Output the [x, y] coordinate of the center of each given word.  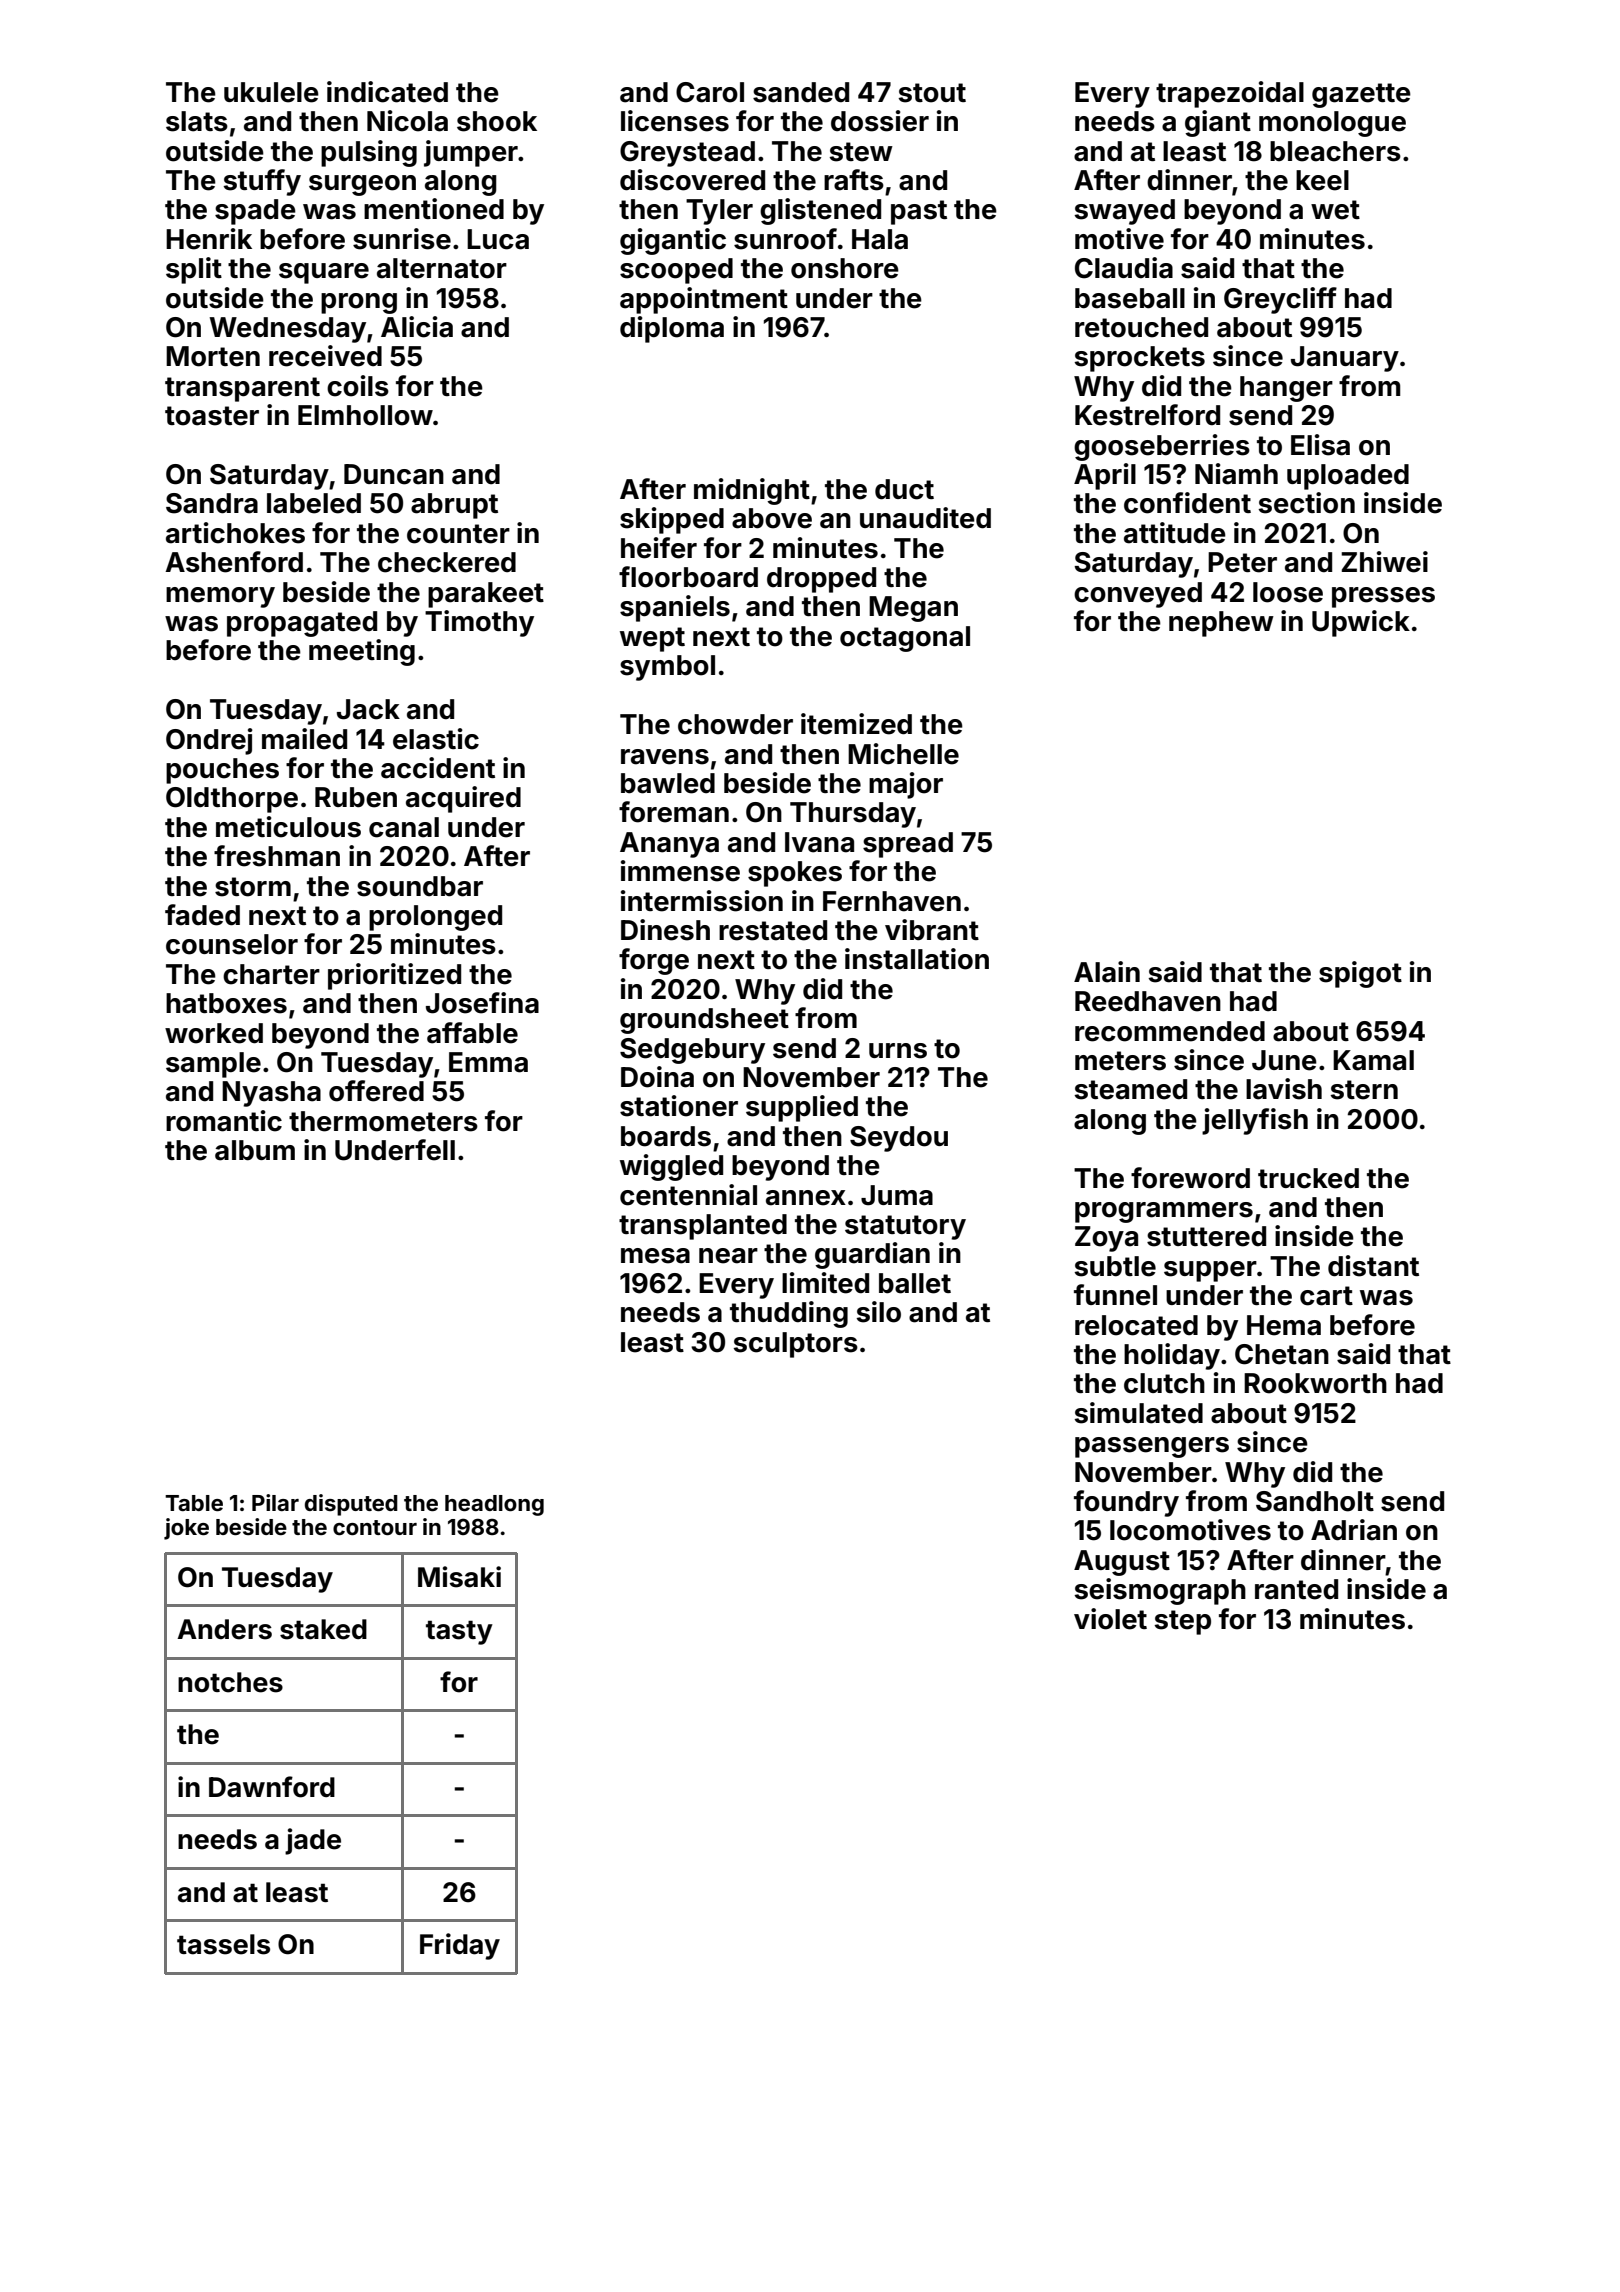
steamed [1130, 1089]
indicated [387, 92]
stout [932, 93]
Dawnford [272, 1787]
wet [1335, 210]
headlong [494, 1505]
